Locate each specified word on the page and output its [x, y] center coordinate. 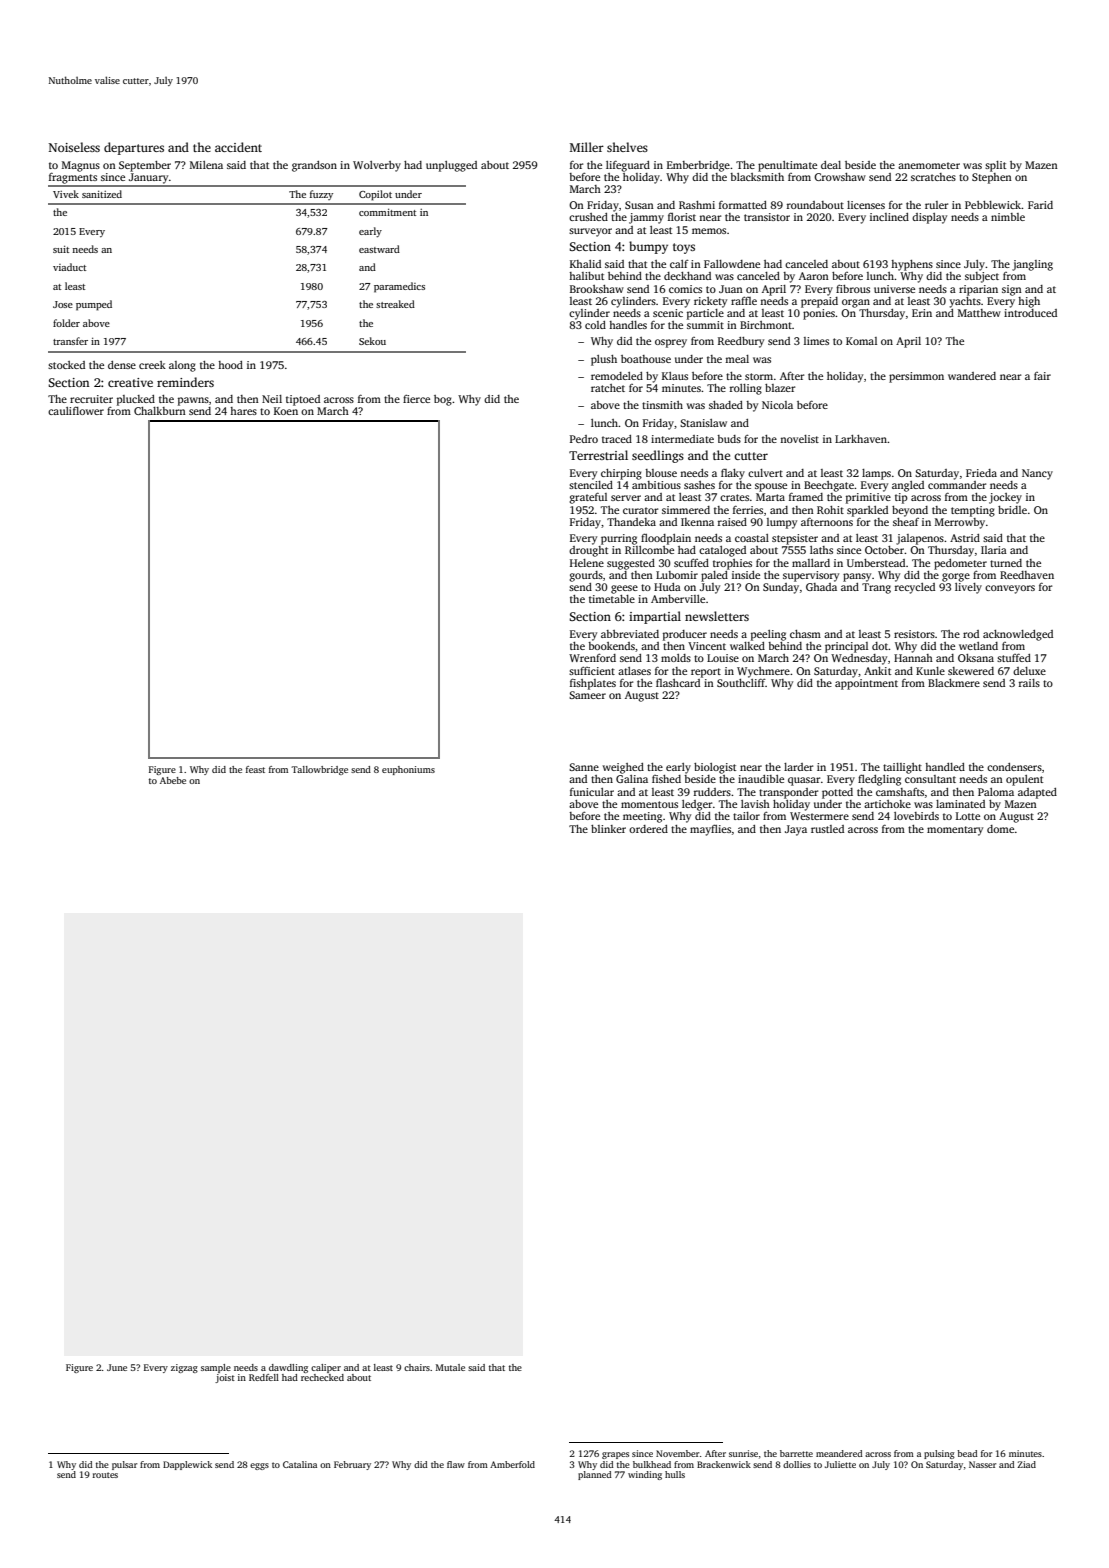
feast [255, 769]
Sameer [587, 695]
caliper [326, 1368]
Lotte [968, 816]
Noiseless [74, 147]
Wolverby [377, 166]
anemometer [929, 165]
